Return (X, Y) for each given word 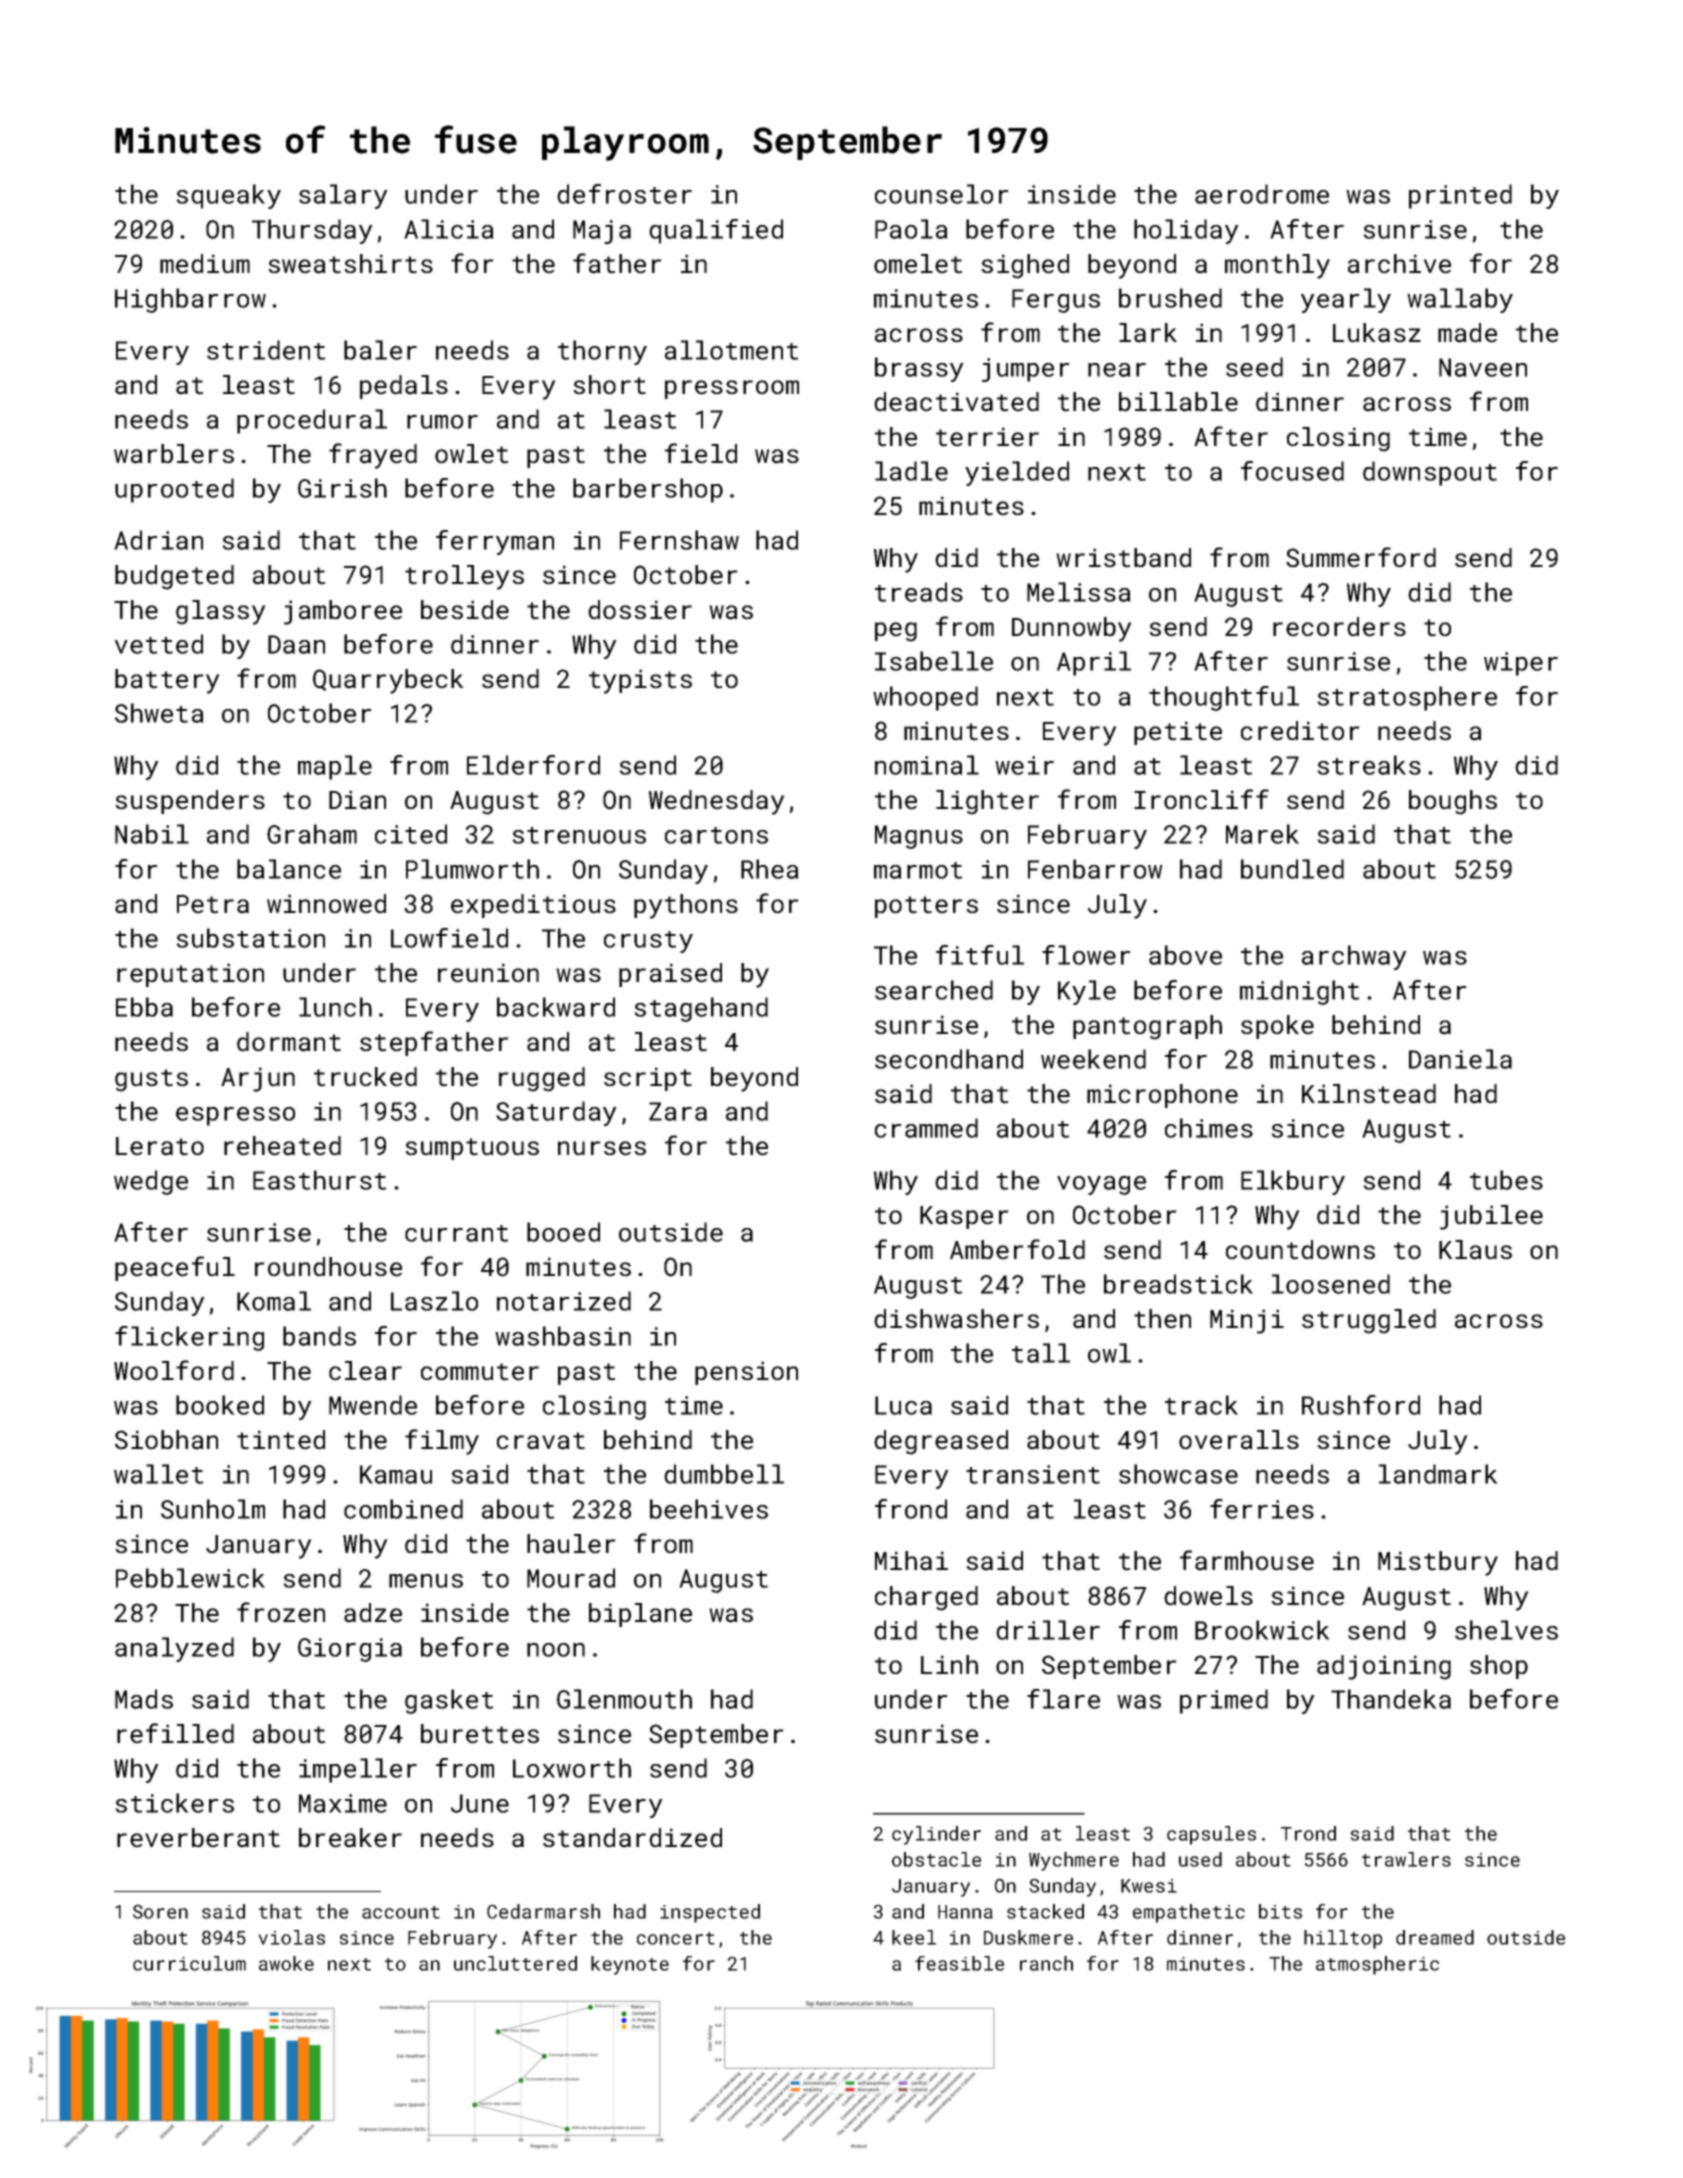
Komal (274, 1301)
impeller (358, 1770)
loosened (1331, 1284)
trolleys (464, 577)
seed (1254, 367)
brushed (1170, 298)
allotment (731, 350)
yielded (1017, 473)
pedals (404, 387)
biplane (640, 1615)
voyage (1101, 1185)
